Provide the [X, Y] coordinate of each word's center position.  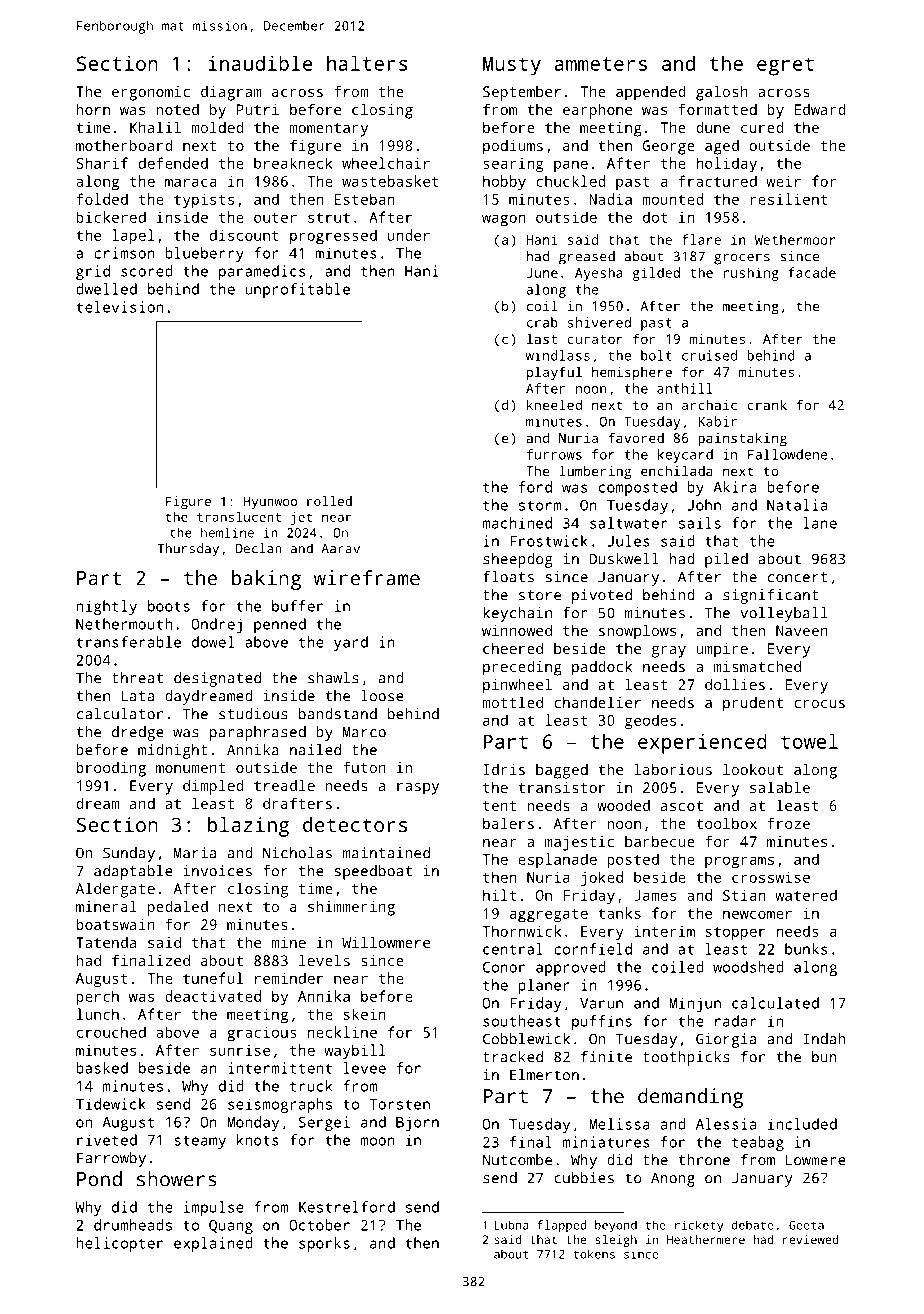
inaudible [260, 63]
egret [785, 66]
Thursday [188, 550]
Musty [512, 66]
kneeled [554, 404]
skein [365, 1014]
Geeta [806, 1225]
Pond [99, 1179]
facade [812, 272]
